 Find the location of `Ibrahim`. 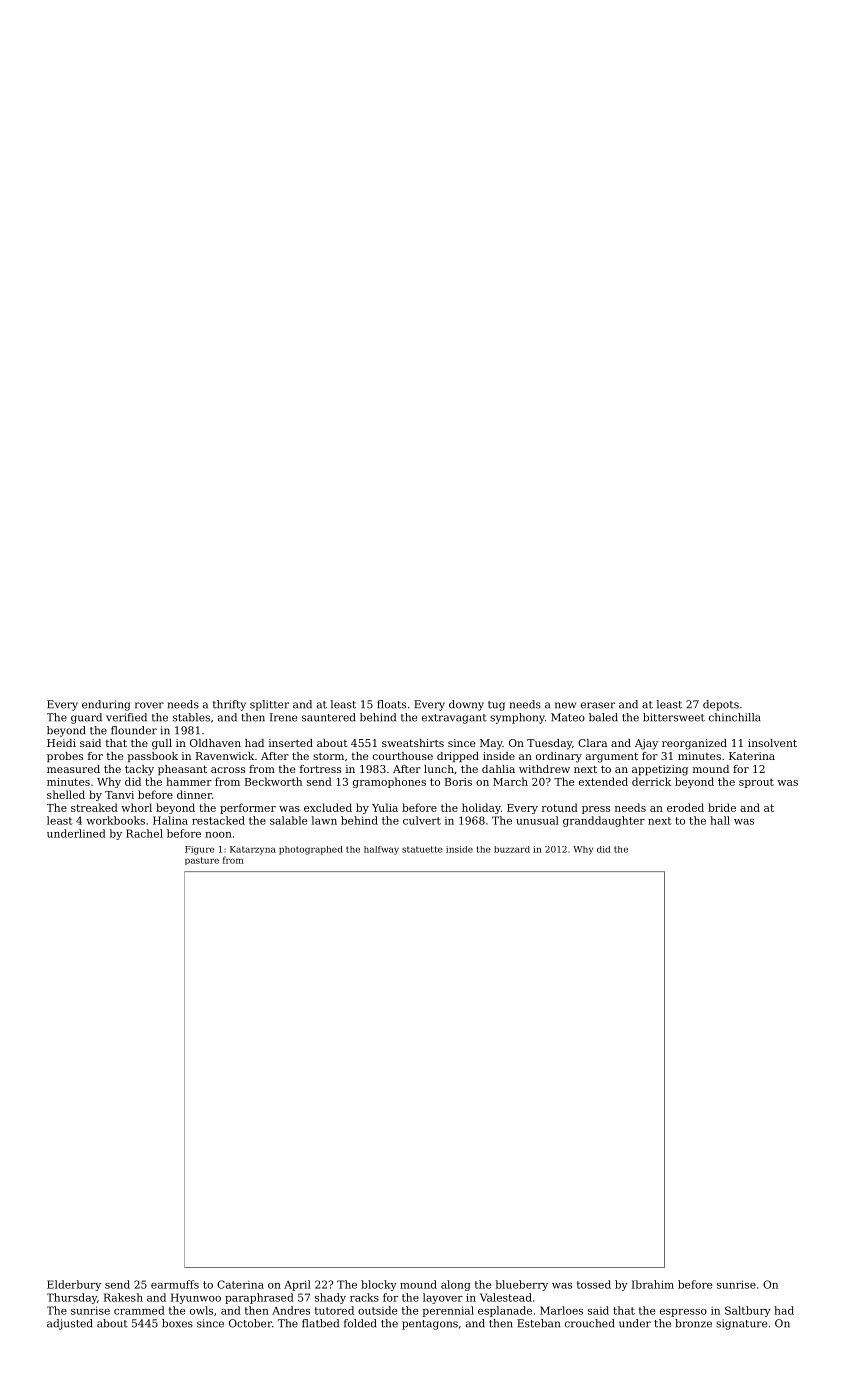

Ibrahim is located at coordinates (653, 1284).
